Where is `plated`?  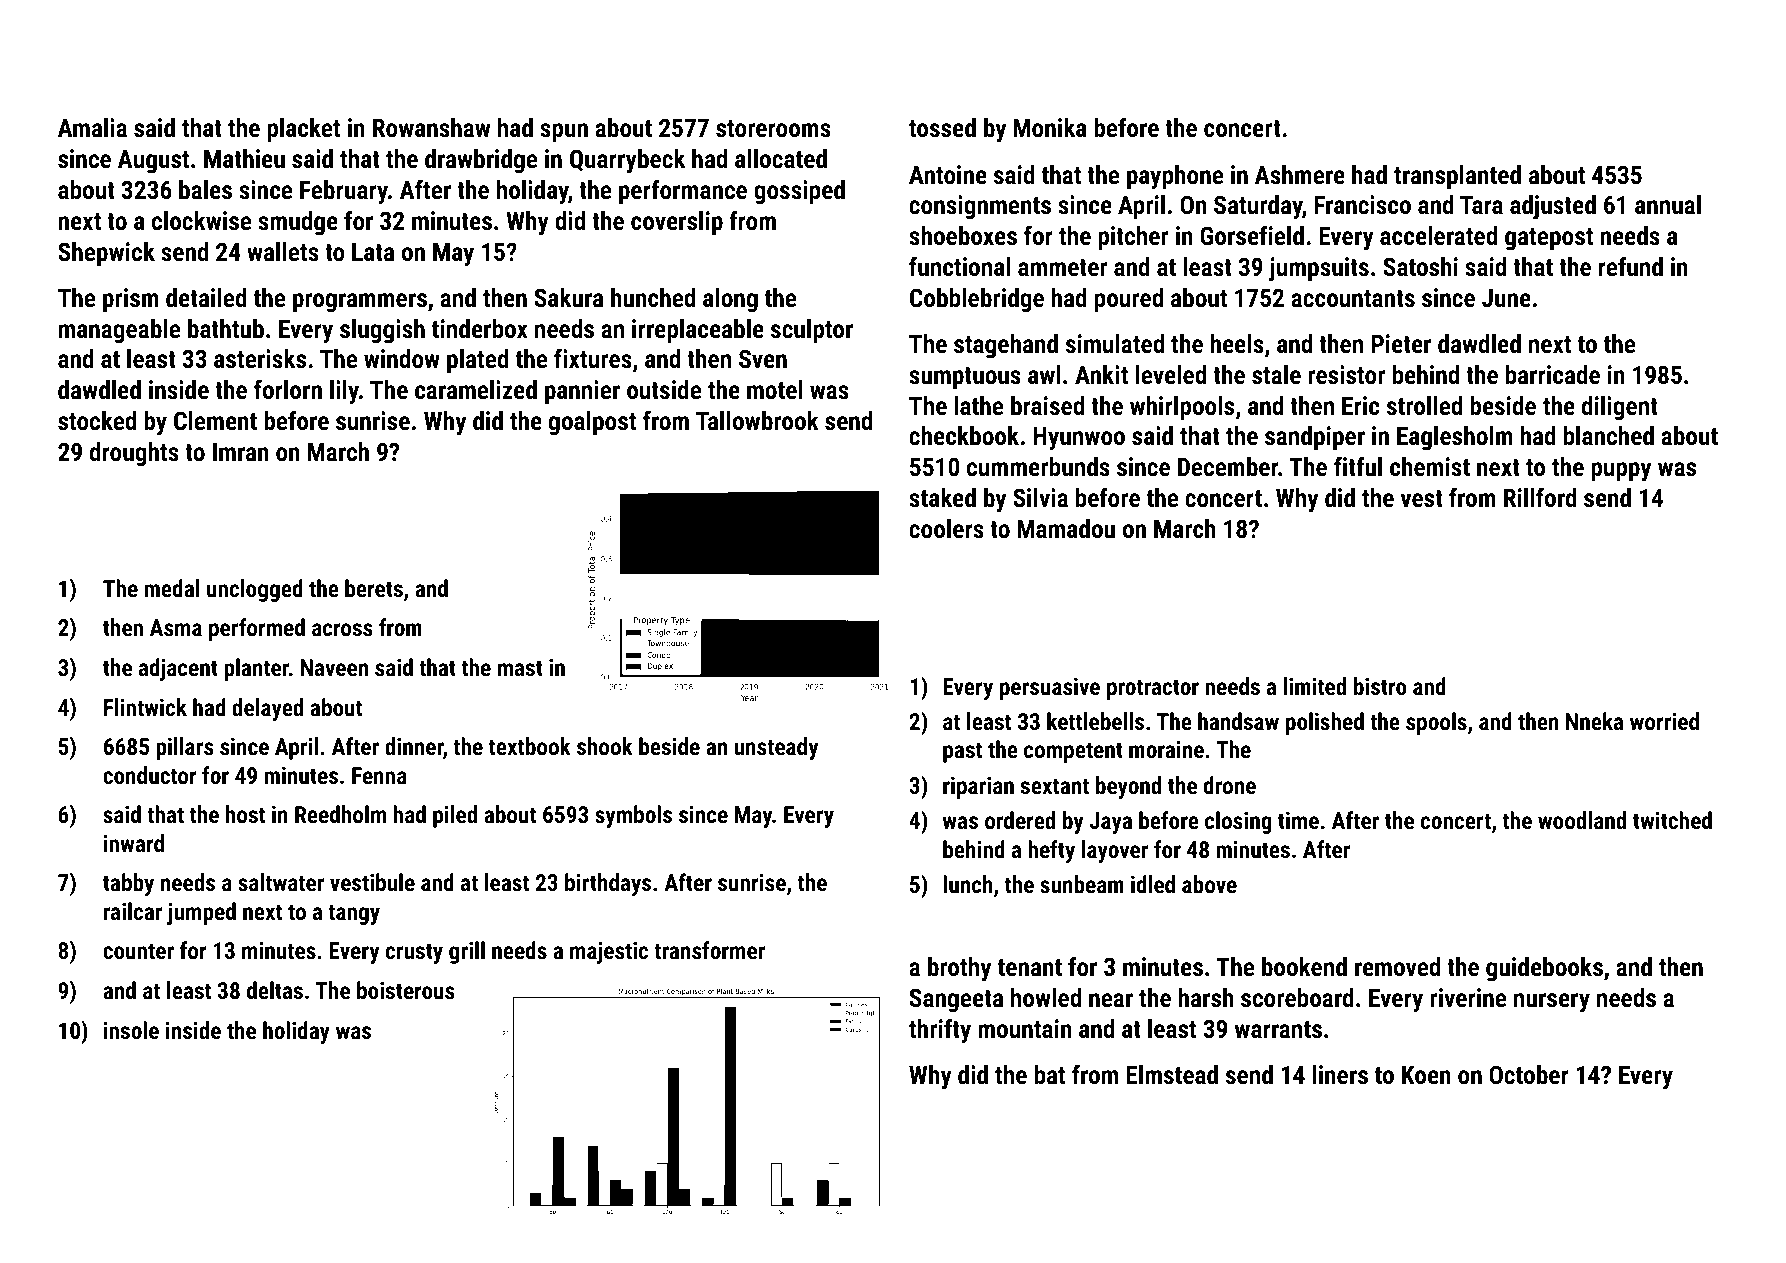
plated is located at coordinates (478, 361).
